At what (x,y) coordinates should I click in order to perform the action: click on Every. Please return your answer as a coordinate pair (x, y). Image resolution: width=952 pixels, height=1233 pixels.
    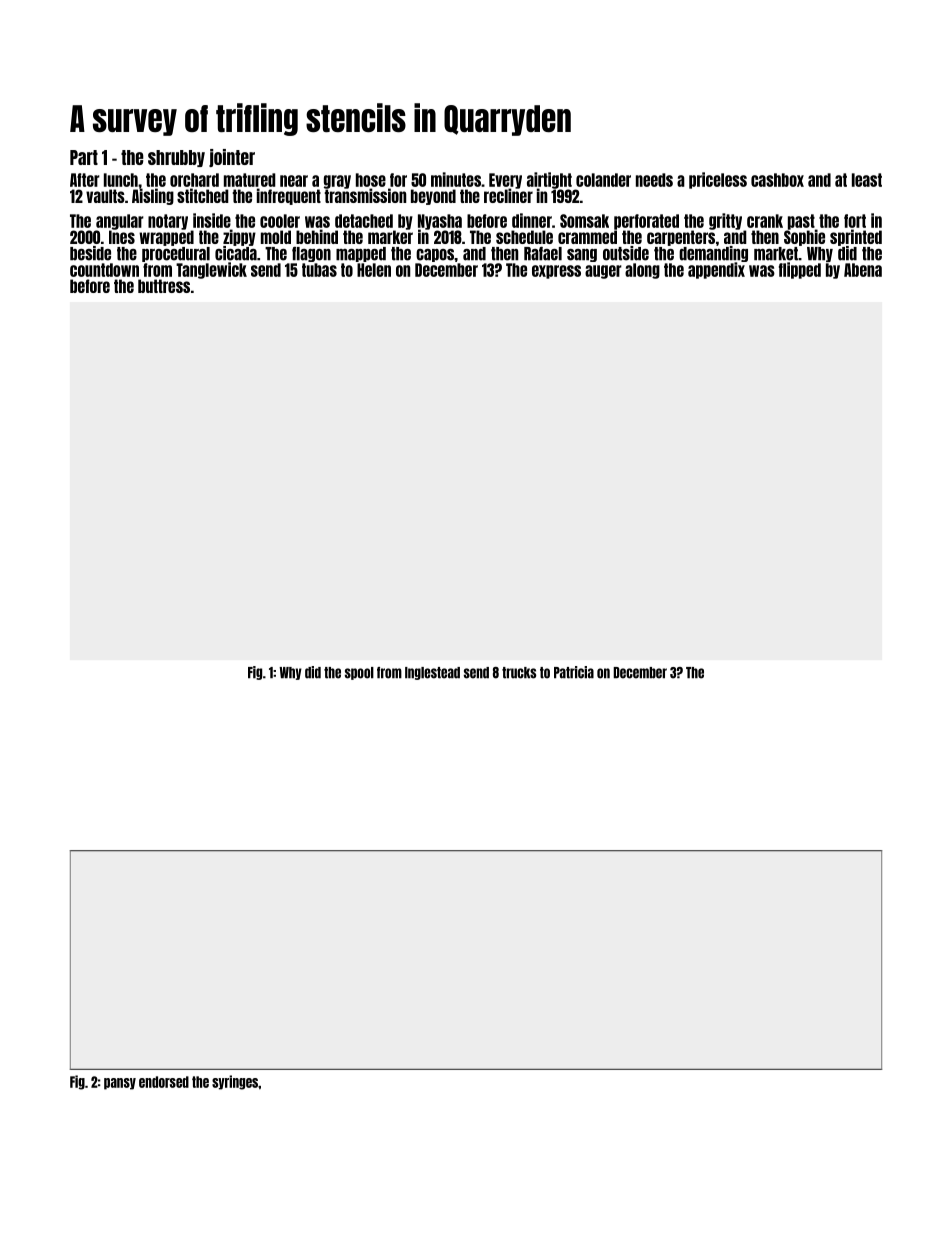
    Looking at the image, I should click on (505, 181).
